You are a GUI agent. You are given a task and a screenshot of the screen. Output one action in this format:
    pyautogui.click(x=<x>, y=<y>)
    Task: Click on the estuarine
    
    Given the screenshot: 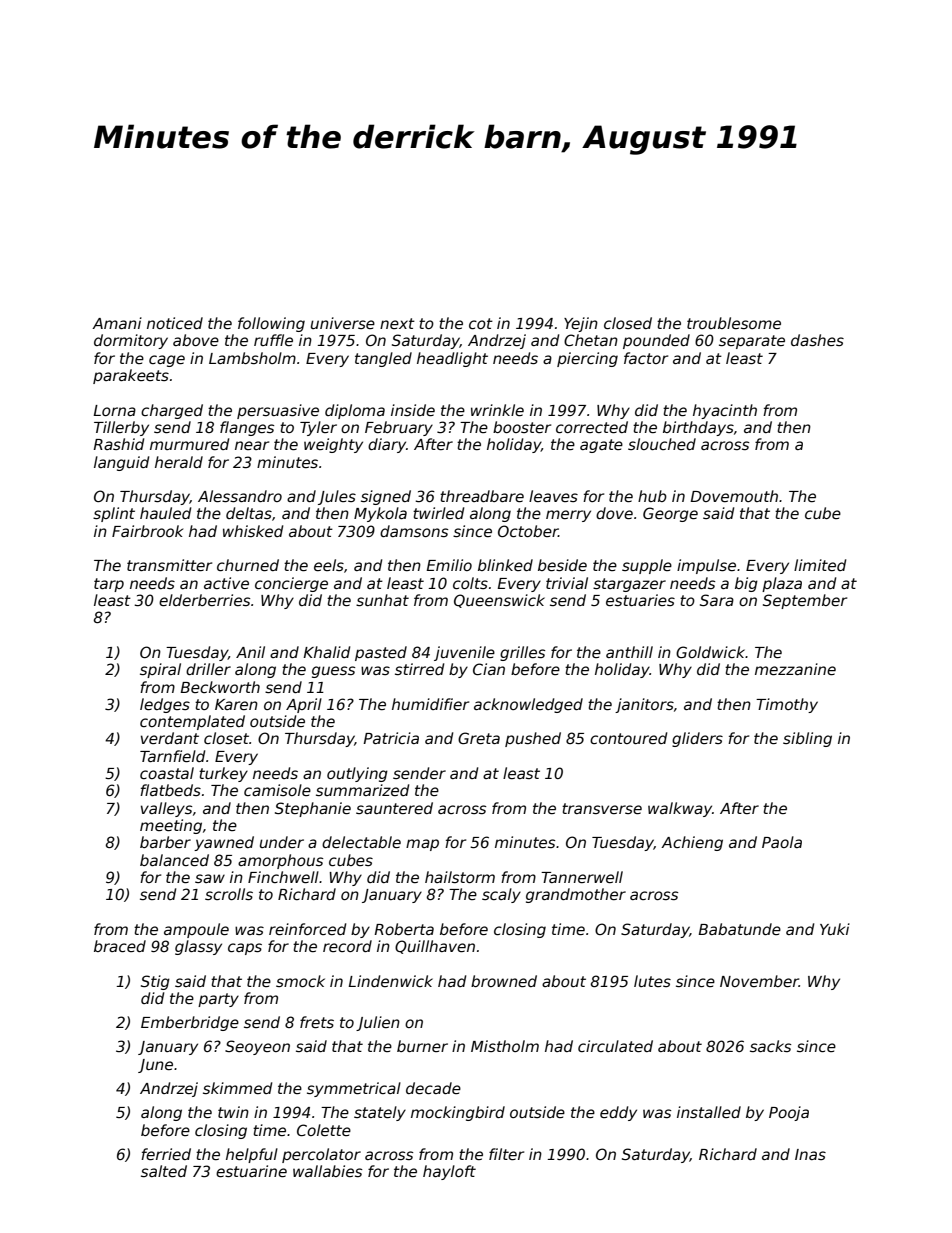 What is the action you would take?
    pyautogui.click(x=251, y=1171)
